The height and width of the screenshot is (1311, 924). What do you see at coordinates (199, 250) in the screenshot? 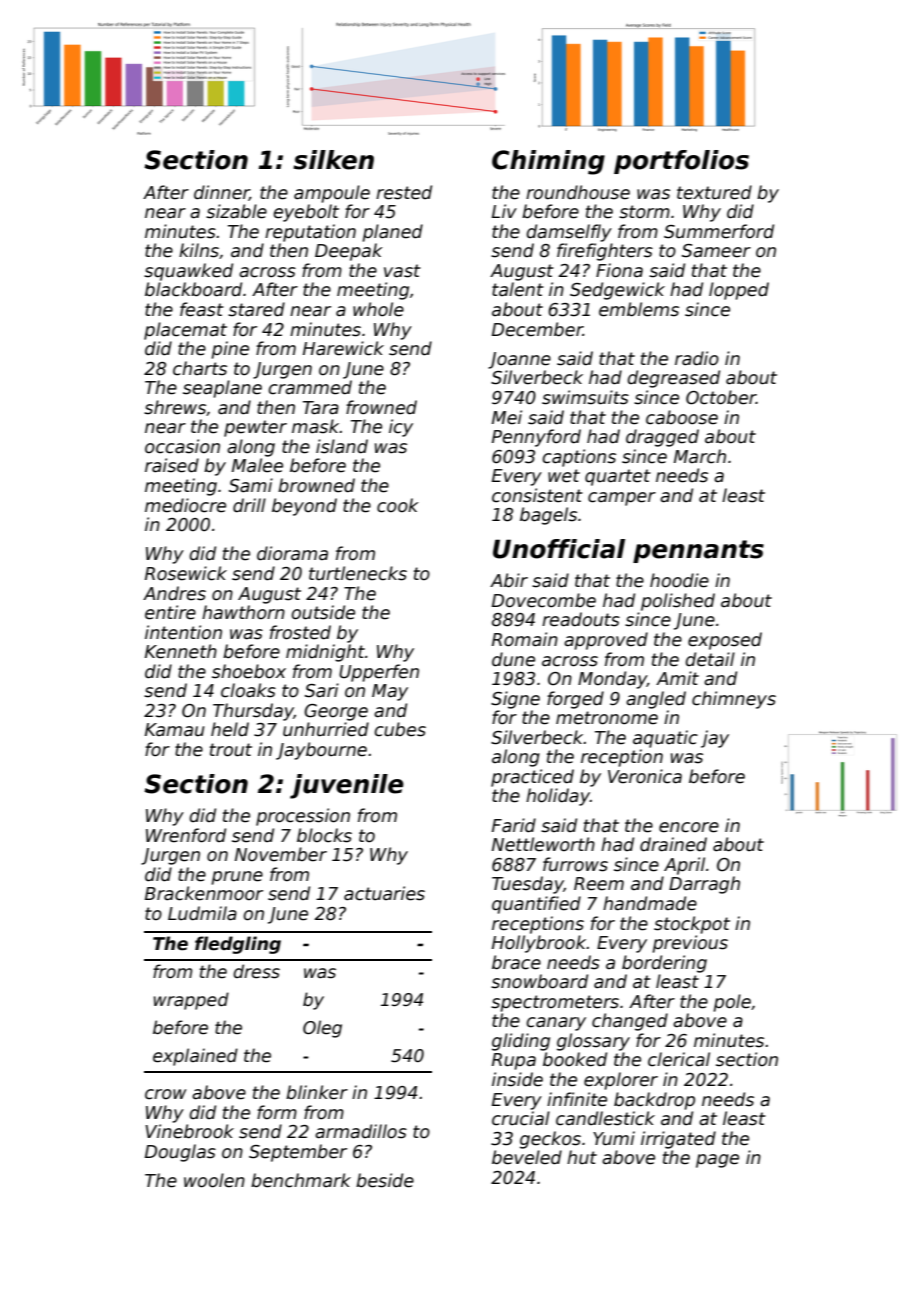
I see `kilns` at bounding box center [199, 250].
